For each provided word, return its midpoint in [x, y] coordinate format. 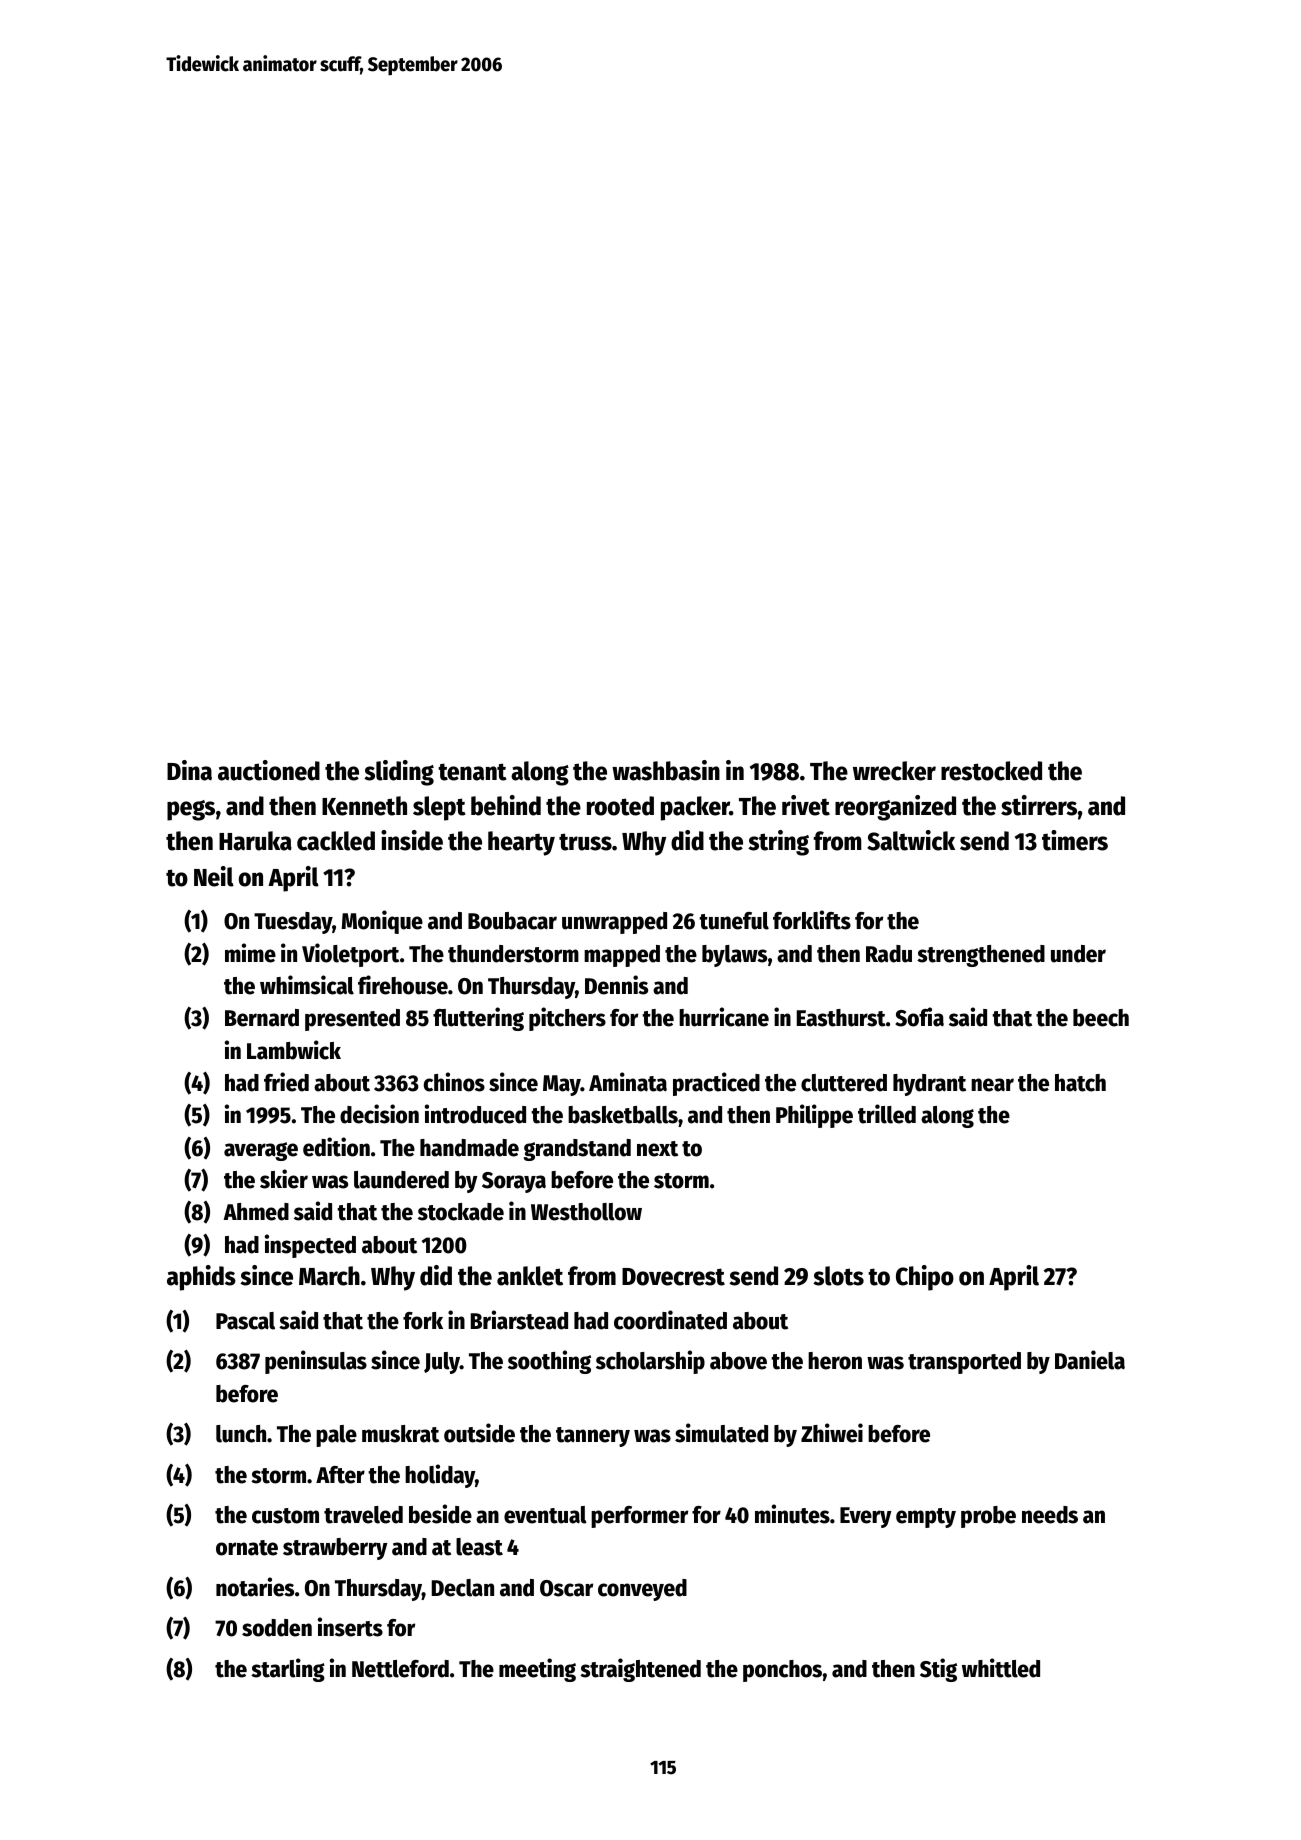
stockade [461, 1212]
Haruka [255, 841]
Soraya [514, 1182]
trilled [887, 1114]
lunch [241, 1434]
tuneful [734, 921]
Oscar [566, 1588]
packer [695, 808]
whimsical [307, 985]
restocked [991, 771]
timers [1075, 840]
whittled [1001, 1668]
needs [1050, 1515]
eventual [545, 1515]
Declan [463, 1588]
